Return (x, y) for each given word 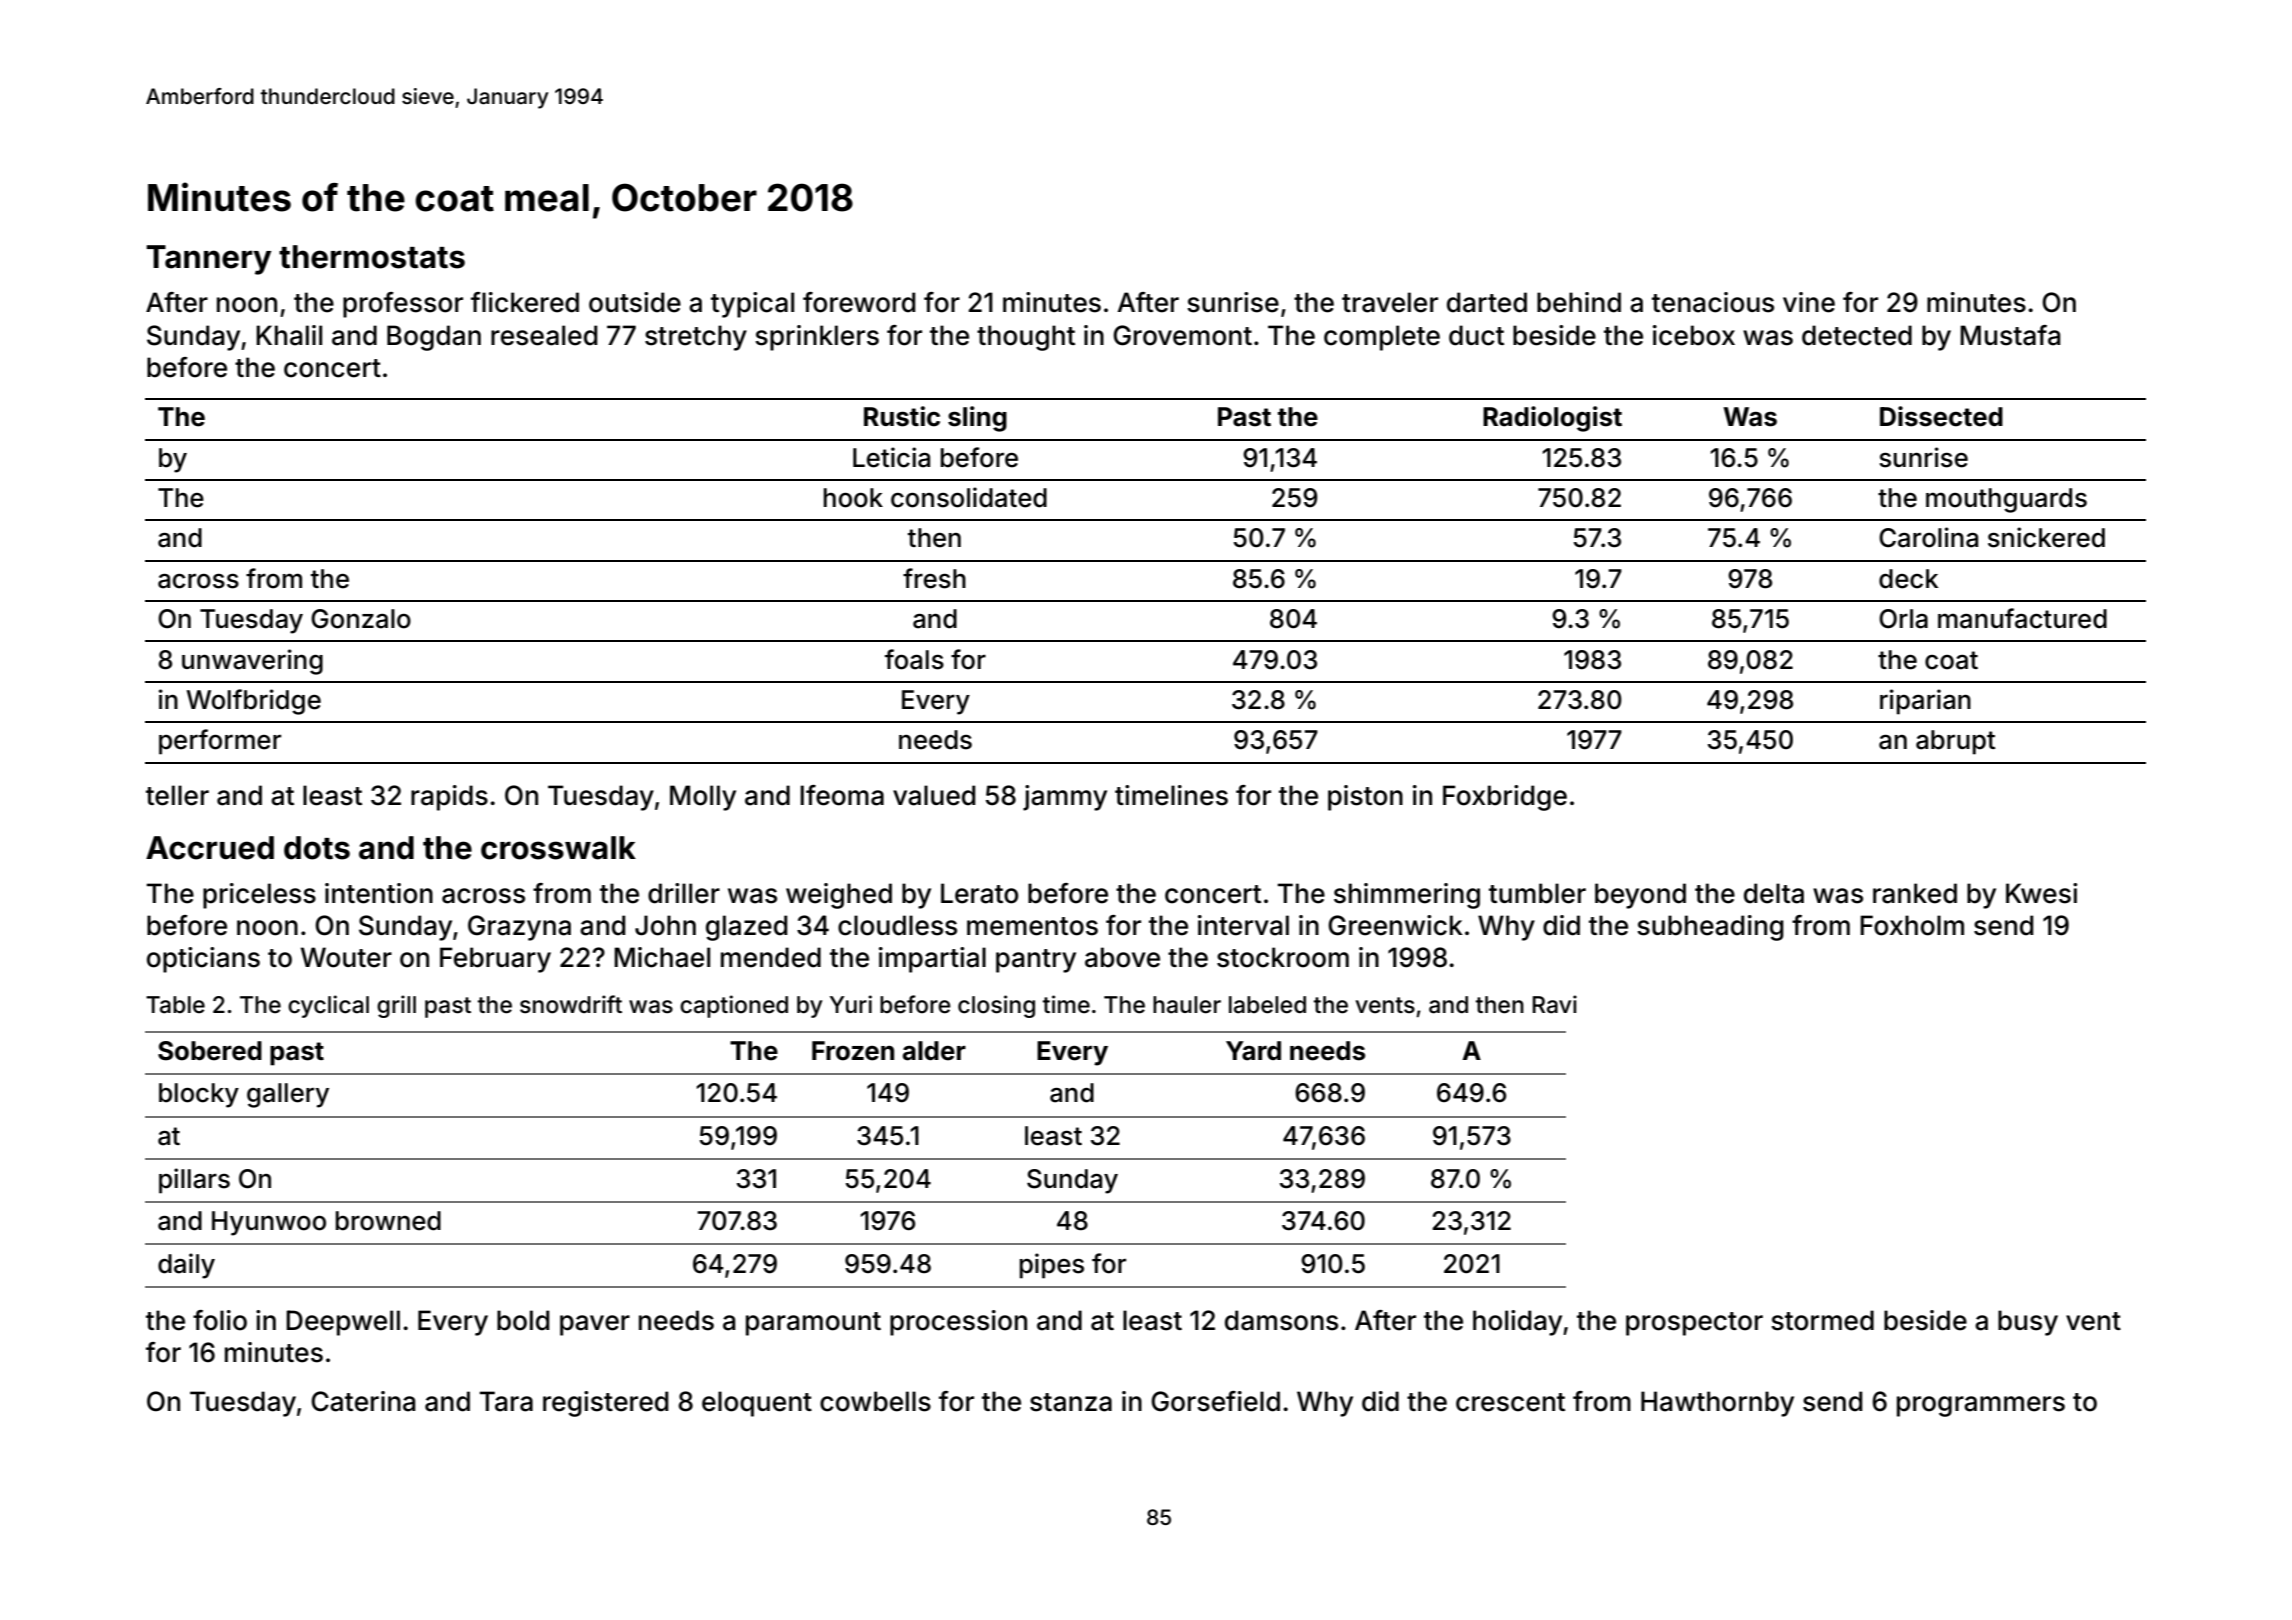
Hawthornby (1717, 1404)
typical (752, 305)
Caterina (363, 1401)
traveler (1390, 302)
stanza (1071, 1402)
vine (1809, 302)
